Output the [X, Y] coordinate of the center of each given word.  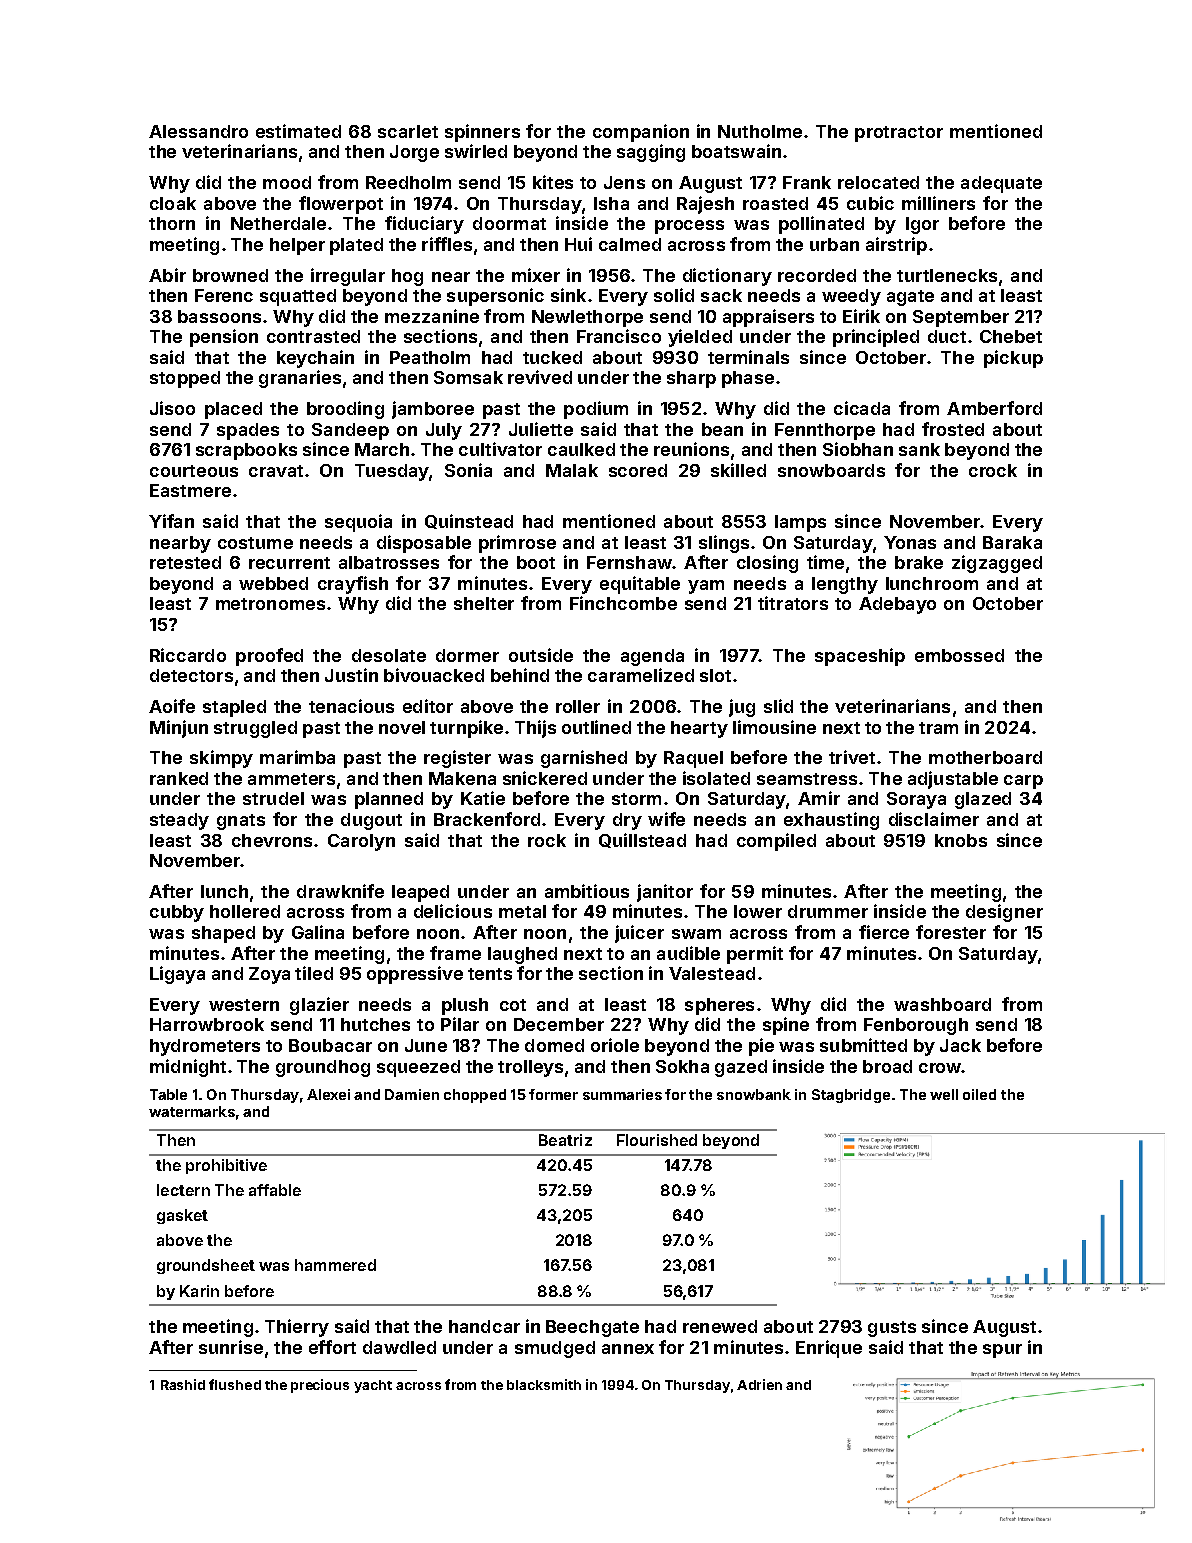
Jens [624, 182]
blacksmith [544, 1384]
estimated [298, 131]
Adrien [759, 1384]
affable [275, 1190]
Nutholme [760, 131]
